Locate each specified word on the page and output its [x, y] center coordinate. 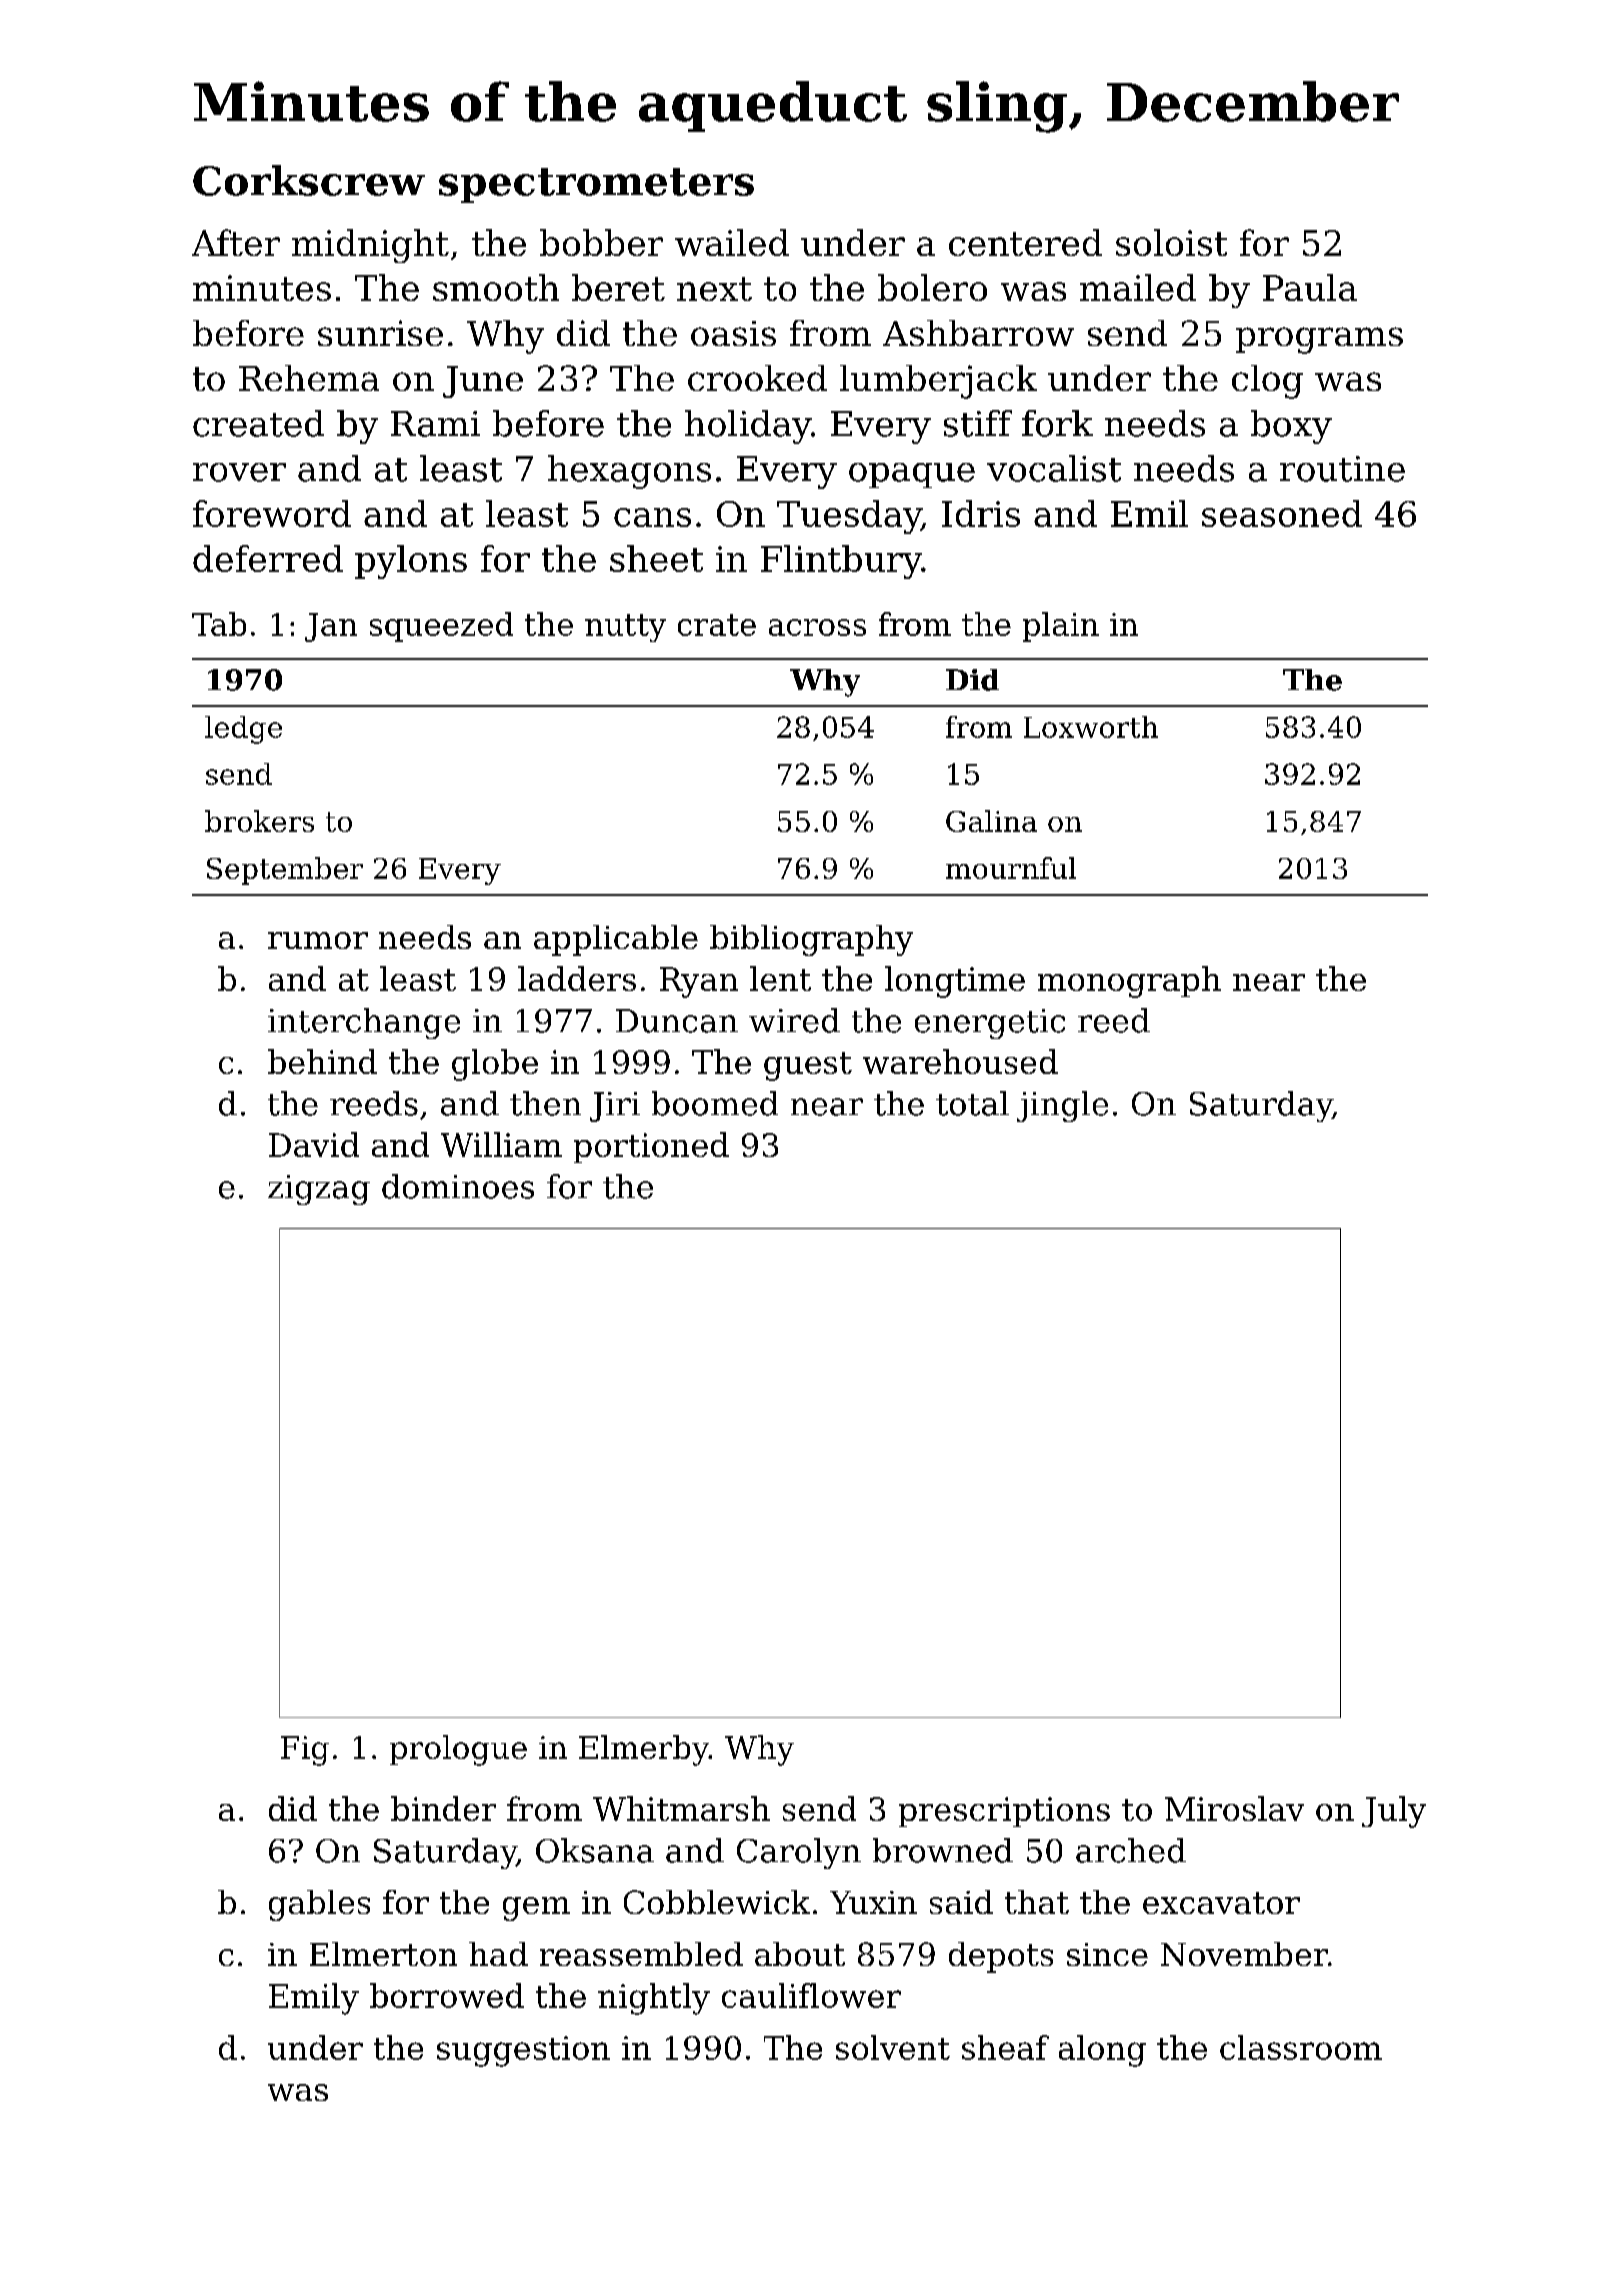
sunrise [380, 333]
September [285, 871]
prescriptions [1004, 1812]
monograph [1129, 982]
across [817, 627]
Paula [1310, 287]
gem [536, 1909]
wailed [732, 242]
